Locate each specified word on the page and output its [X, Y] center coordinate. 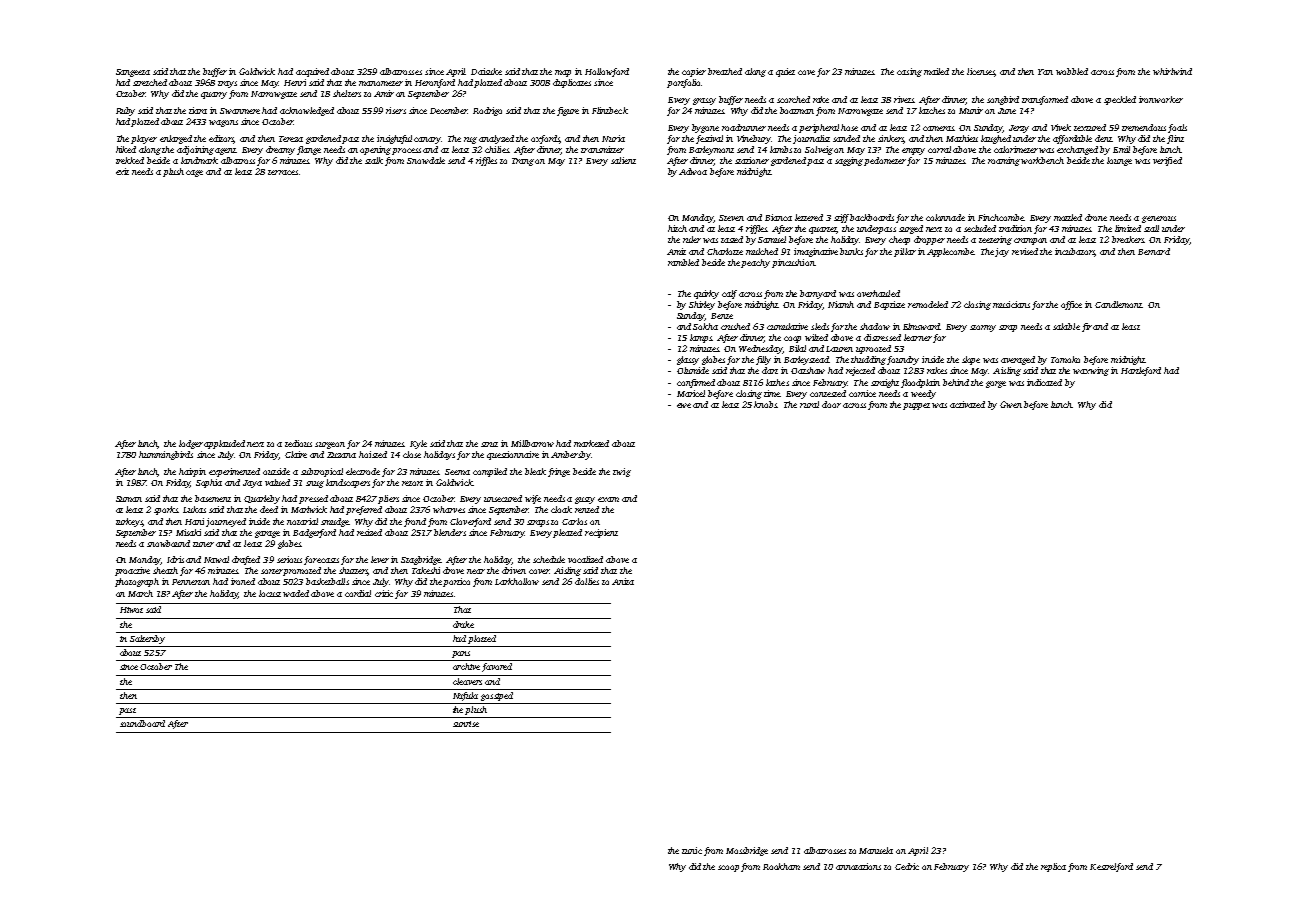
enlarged [176, 139]
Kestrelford [1111, 867]
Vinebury [754, 139]
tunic [692, 850]
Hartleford [1141, 371]
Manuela [876, 850]
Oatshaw [808, 370]
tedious [298, 443]
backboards [872, 217]
